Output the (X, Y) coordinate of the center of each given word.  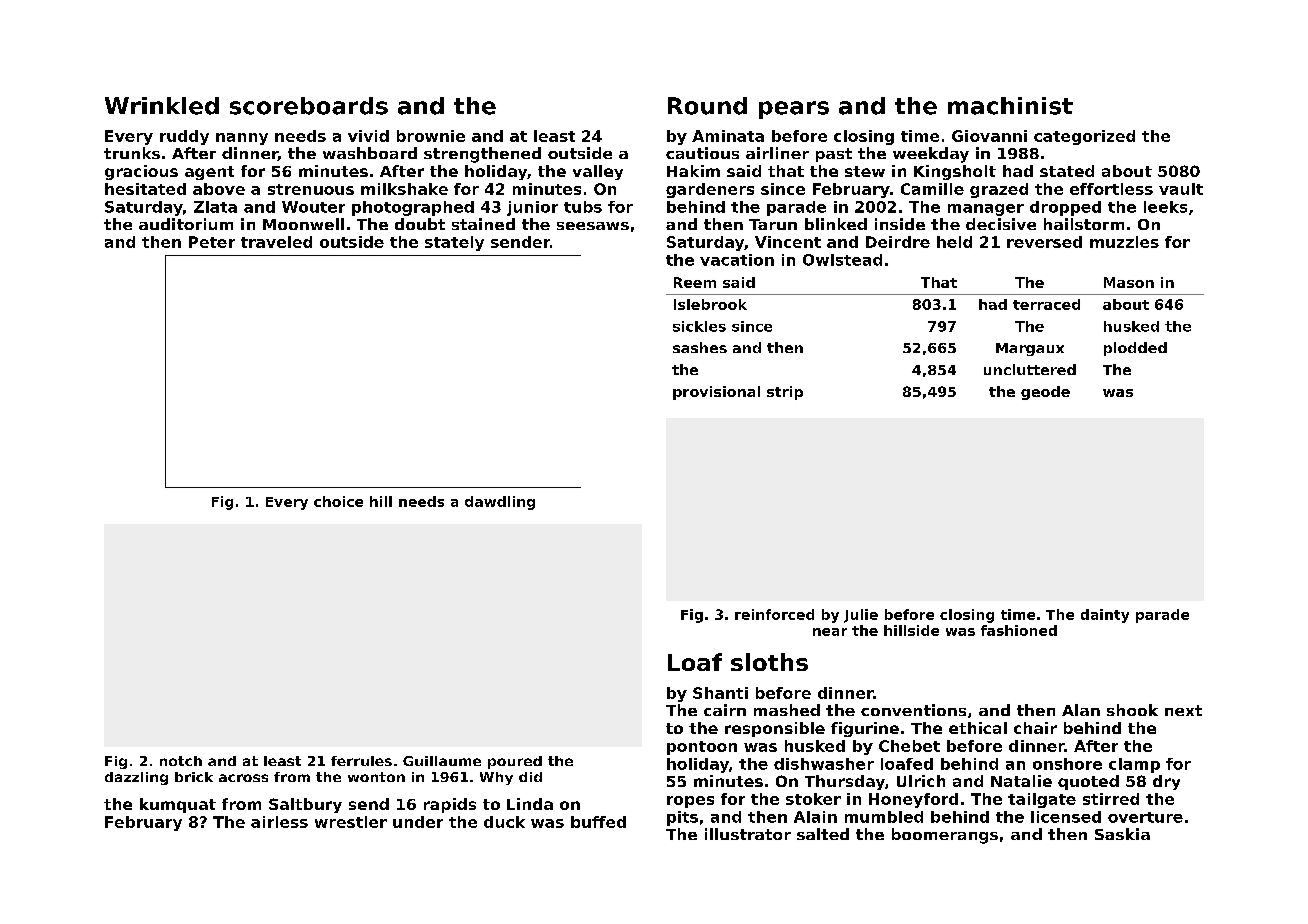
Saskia (1122, 834)
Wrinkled (162, 106)
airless (279, 822)
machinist (1010, 106)
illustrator (748, 834)
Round (707, 106)
